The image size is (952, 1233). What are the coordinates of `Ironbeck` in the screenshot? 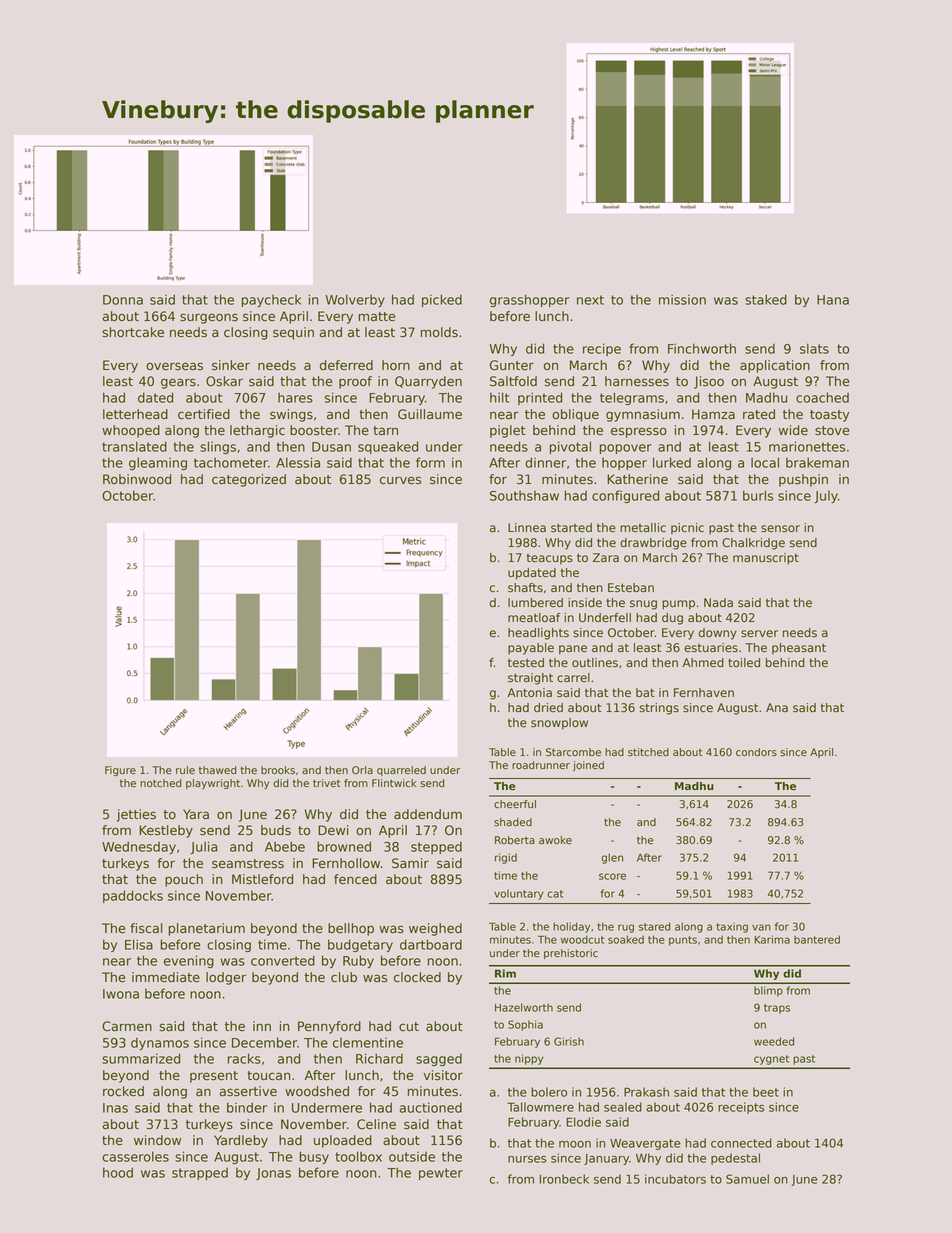 It's located at (564, 1179).
